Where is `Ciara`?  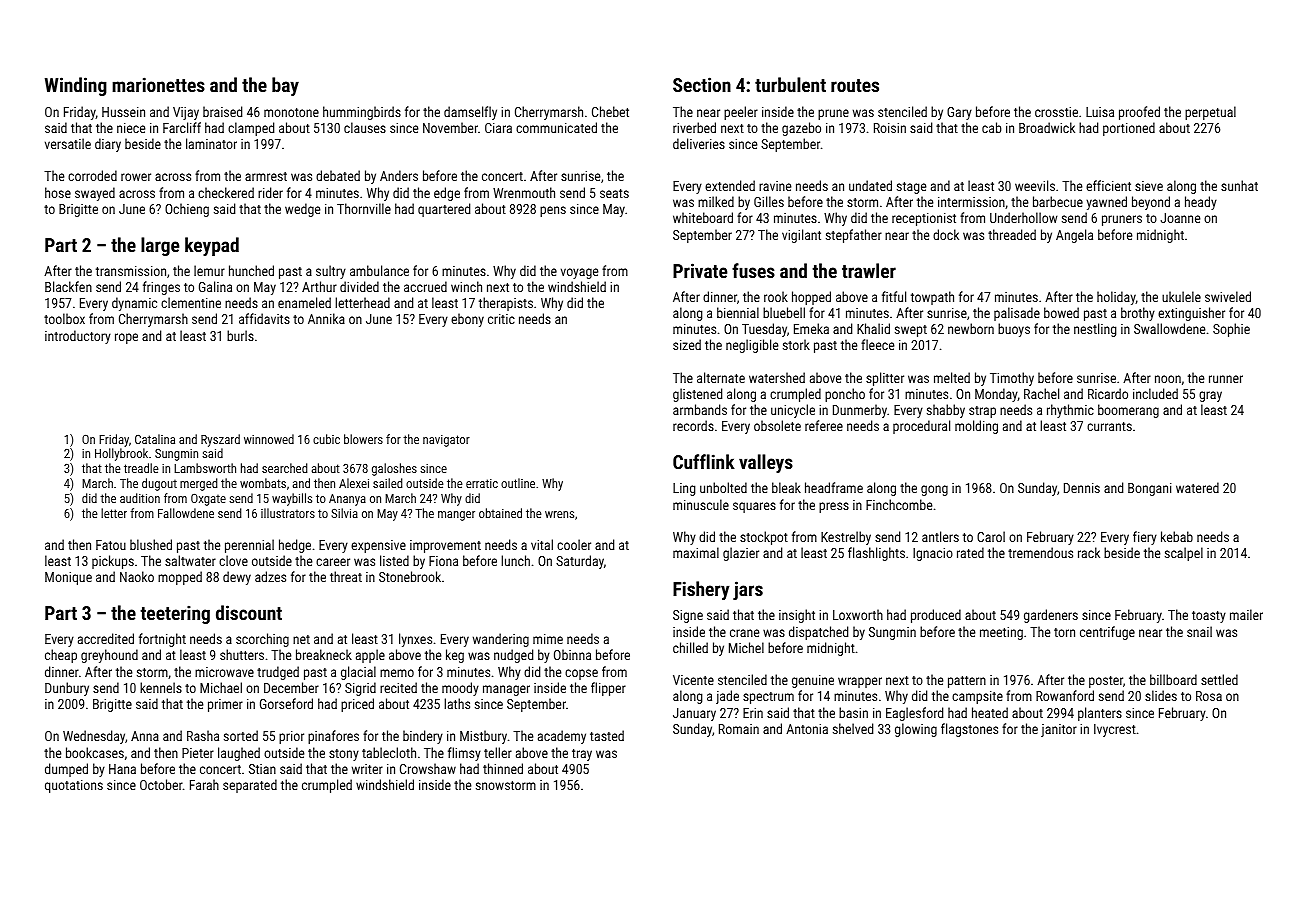
Ciara is located at coordinates (498, 128).
